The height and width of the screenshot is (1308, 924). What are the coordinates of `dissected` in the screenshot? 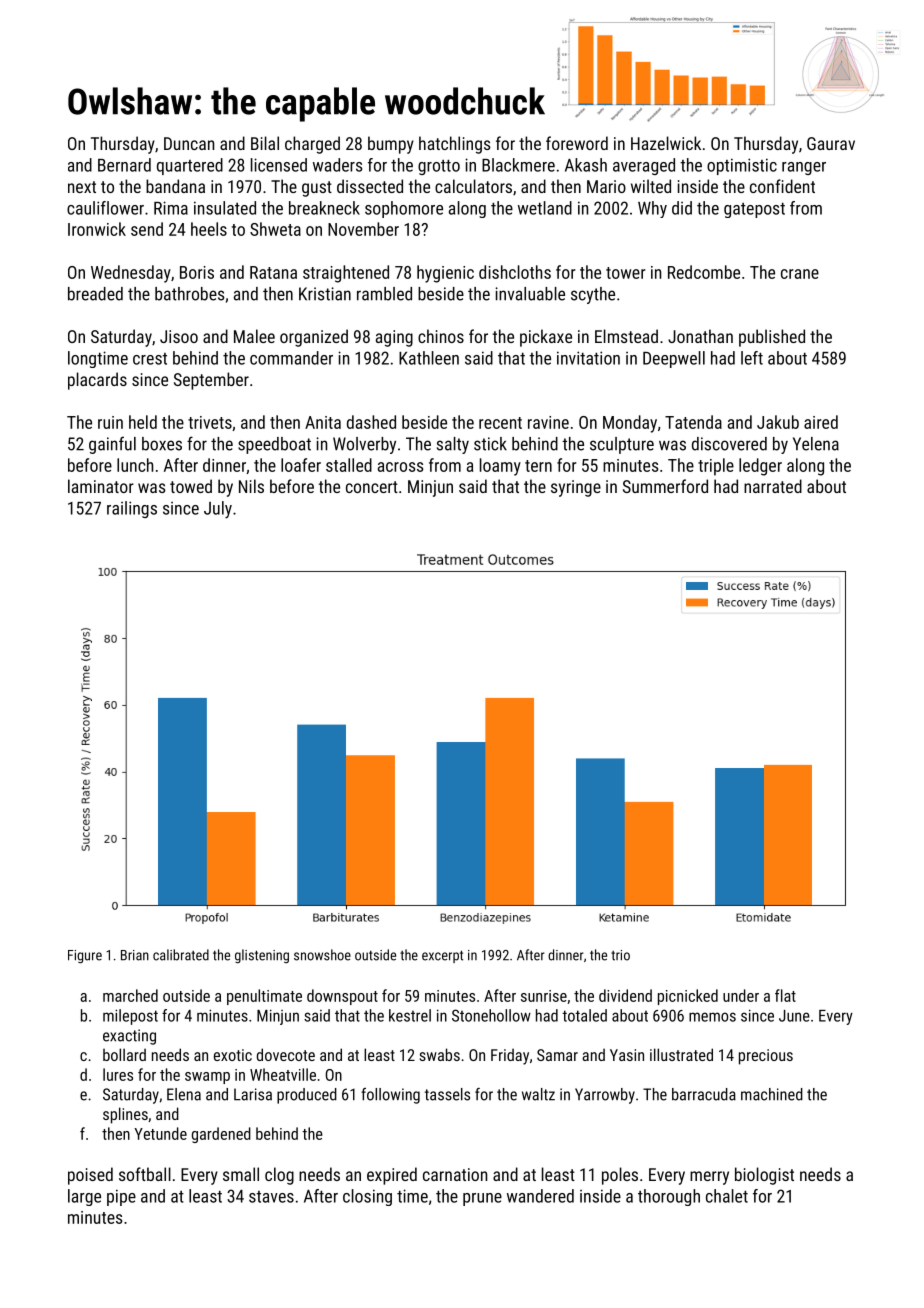 It's located at (370, 186).
